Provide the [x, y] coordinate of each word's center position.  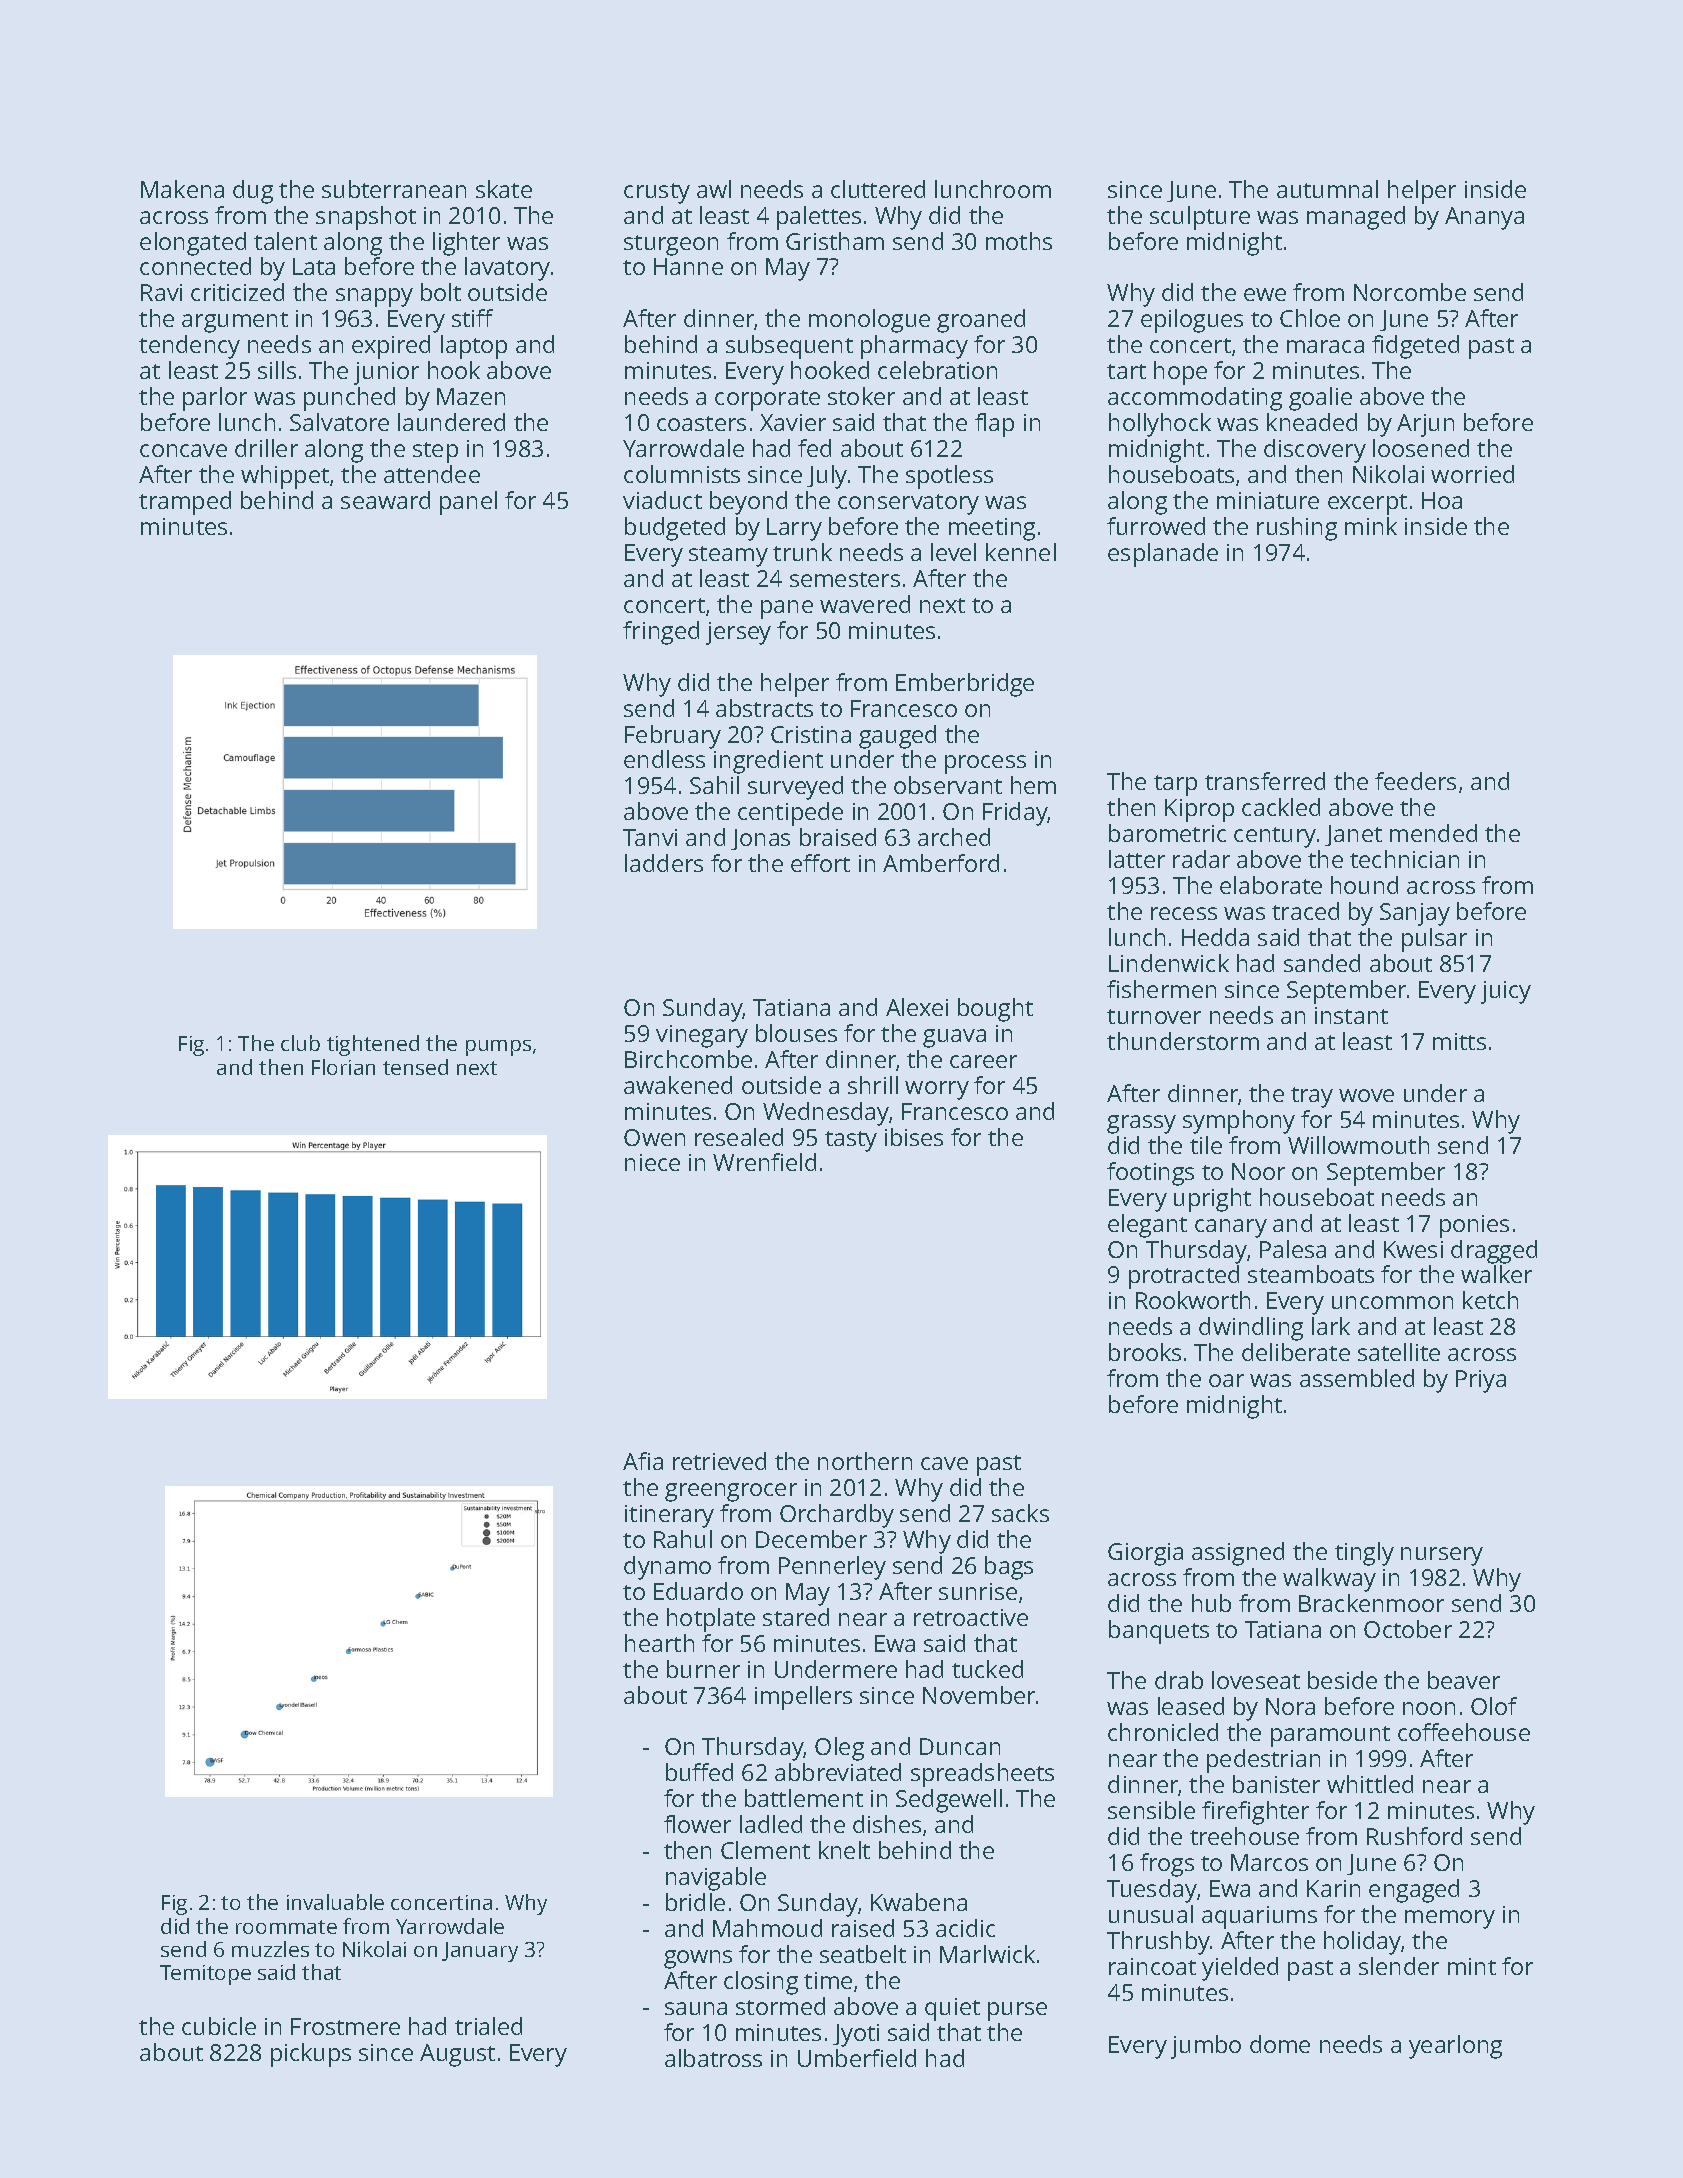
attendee [432, 474]
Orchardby [837, 1516]
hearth [659, 1643]
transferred [1265, 781]
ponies [1474, 1226]
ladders [664, 863]
